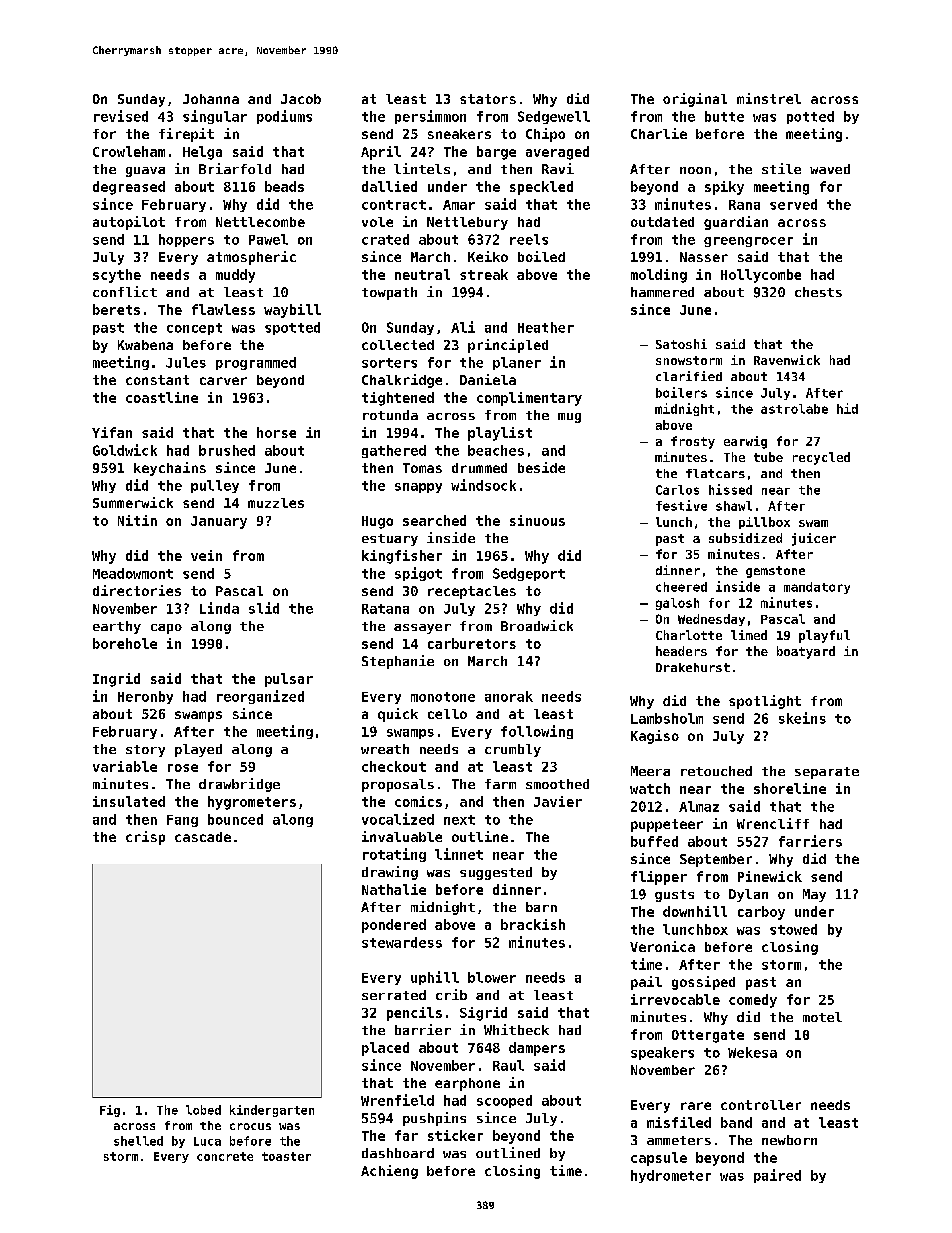 The height and width of the page is (1233, 952). Describe the element at coordinates (793, 929) in the page. I see `stowed` at that location.
